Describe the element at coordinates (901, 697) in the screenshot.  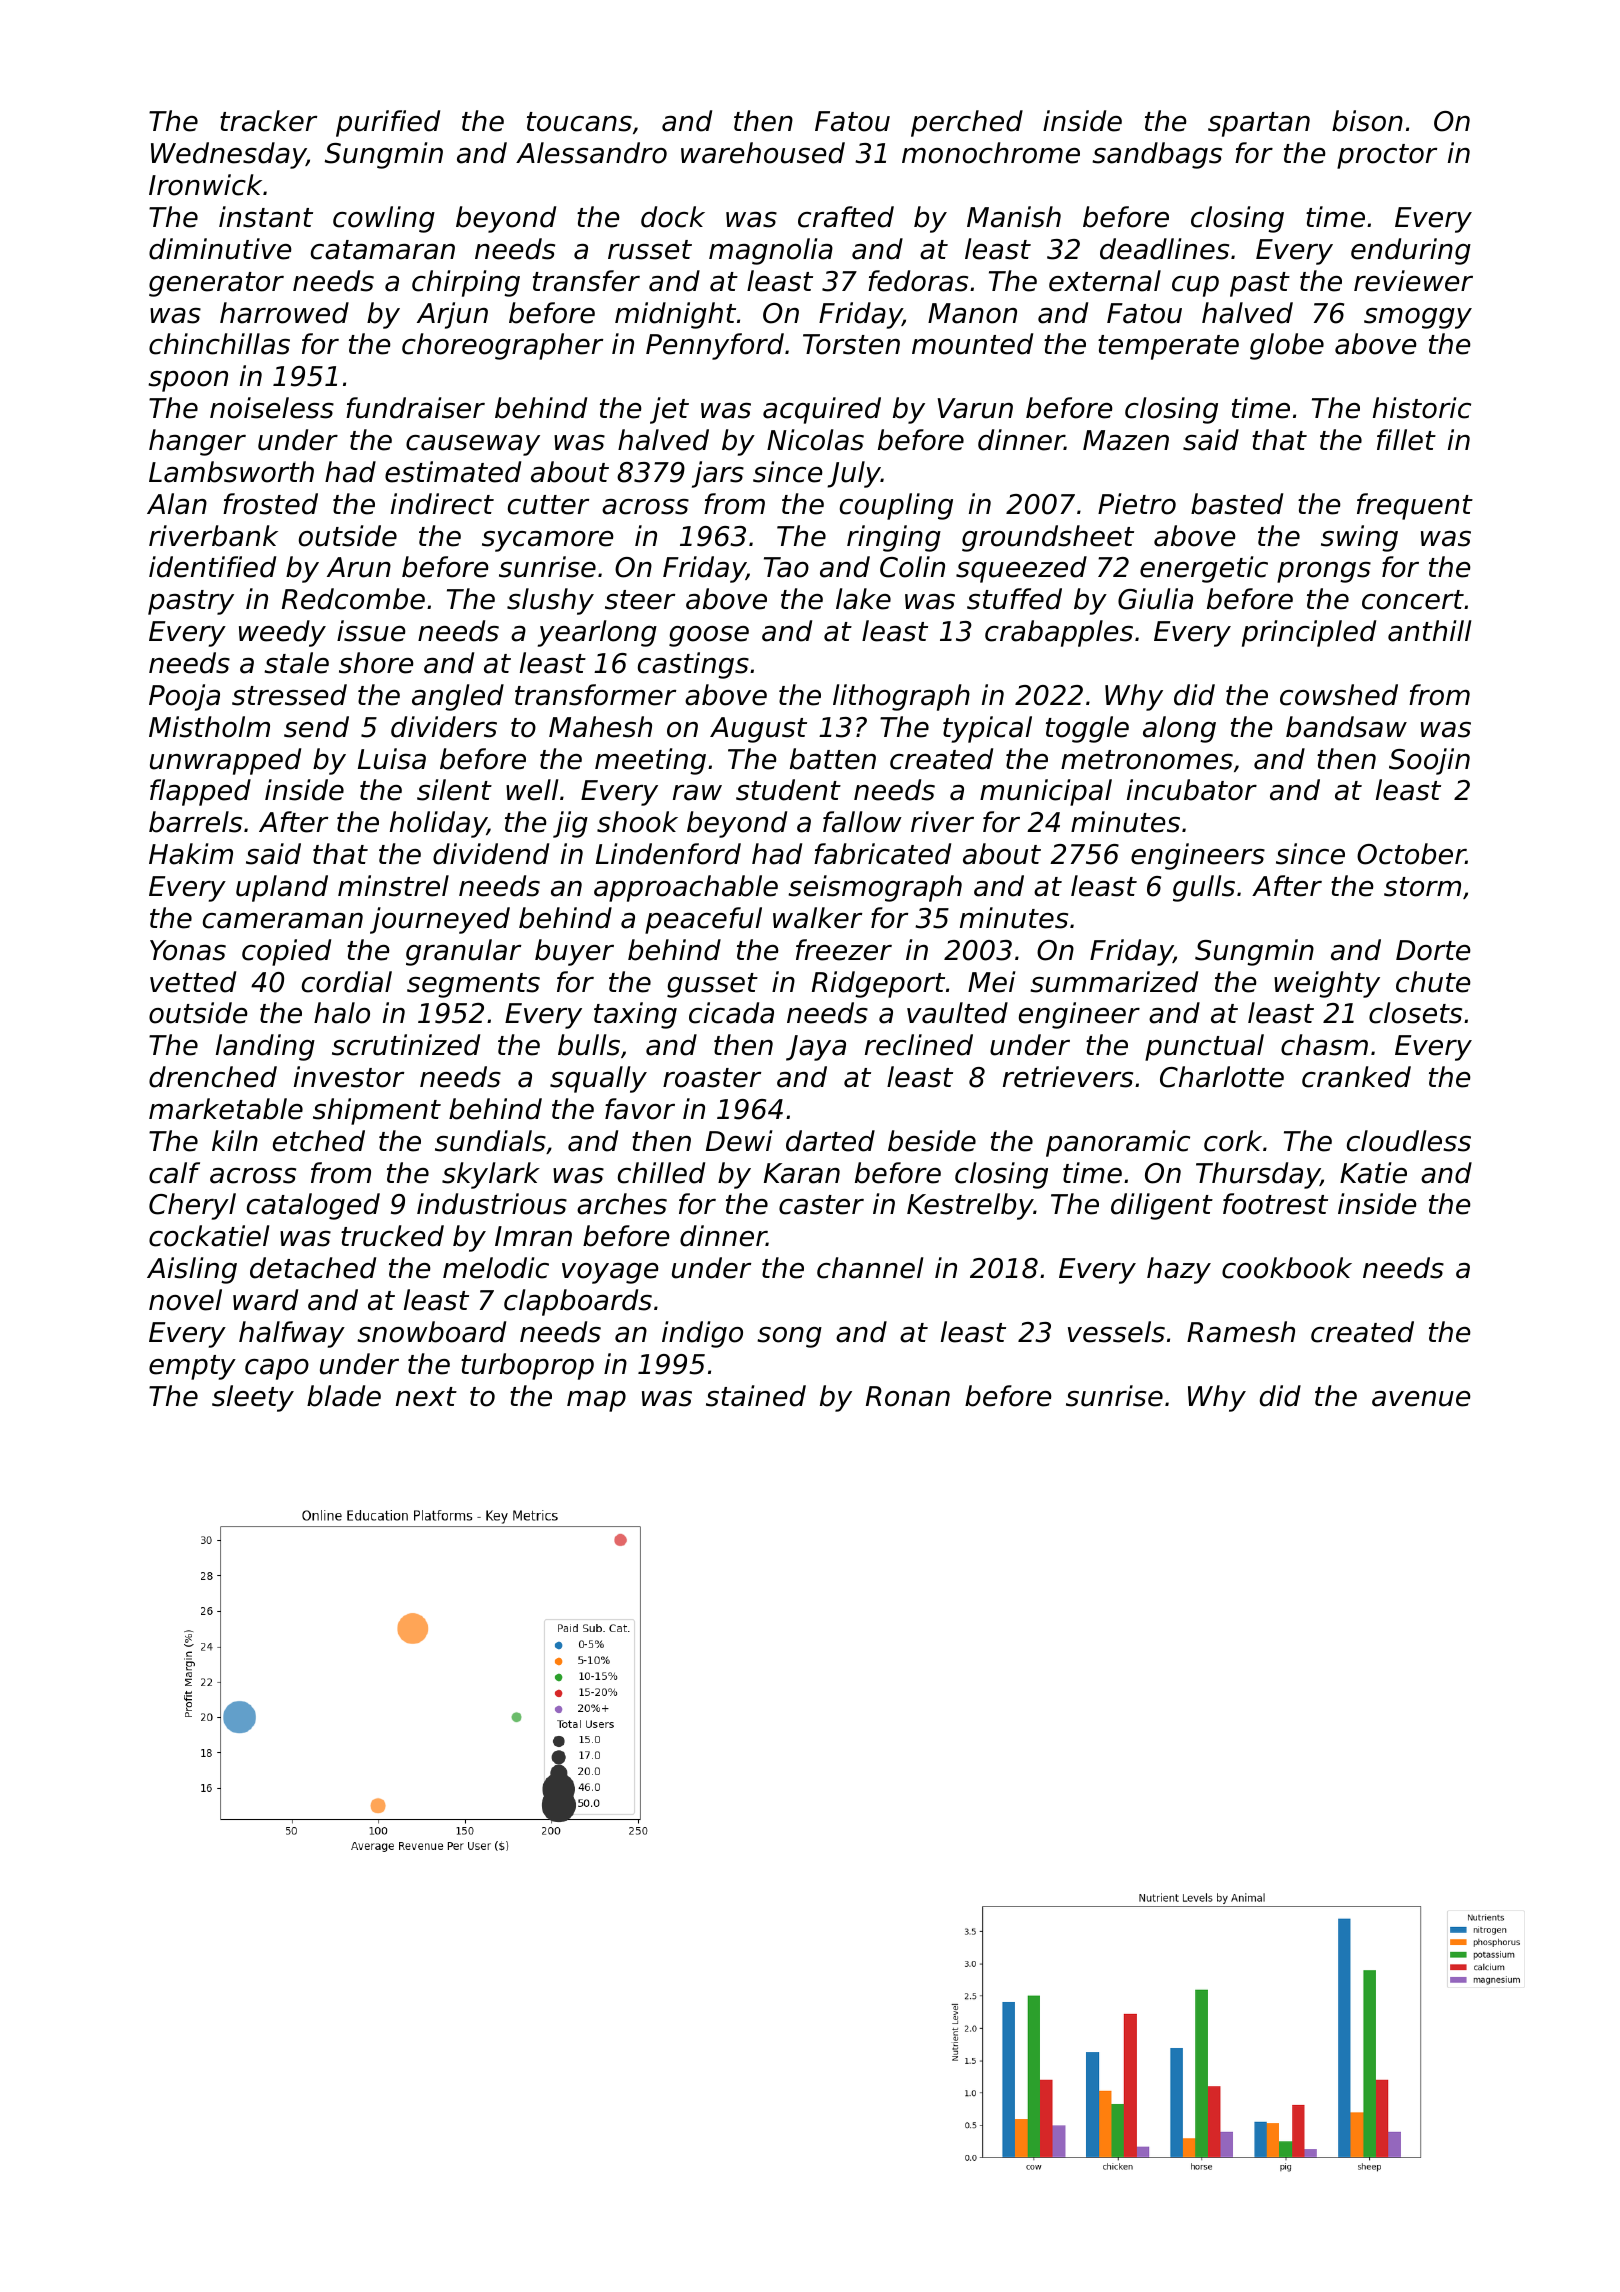
I see `lithograph` at that location.
